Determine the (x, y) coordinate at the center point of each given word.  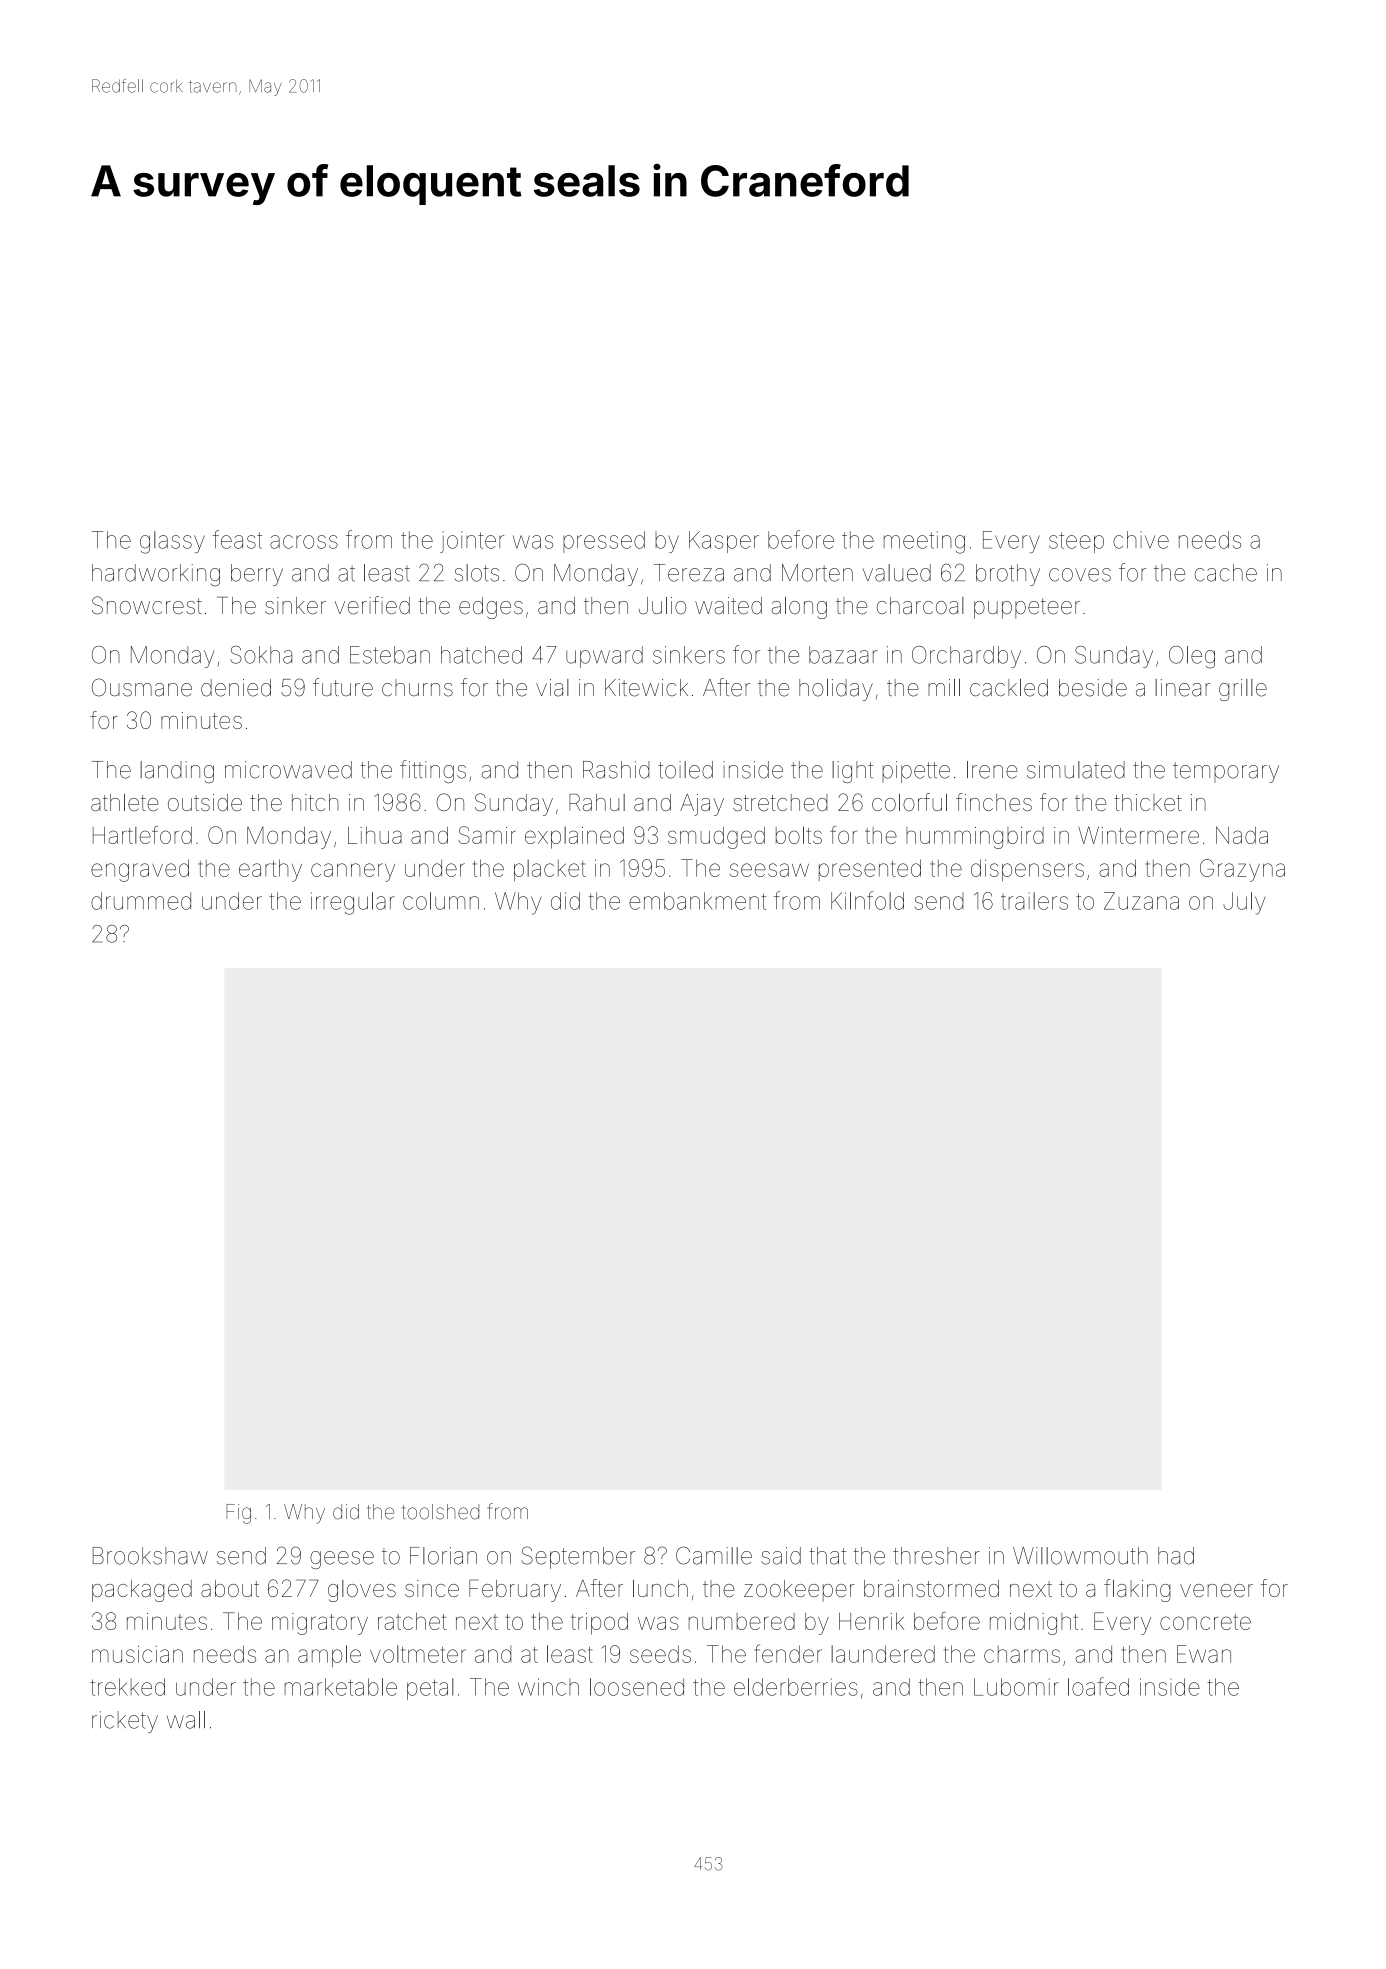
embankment (697, 901)
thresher (936, 1556)
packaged (142, 1591)
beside (1093, 688)
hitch (315, 802)
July (1244, 903)
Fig (238, 1514)
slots (476, 573)
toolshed (440, 1512)
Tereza (689, 573)
